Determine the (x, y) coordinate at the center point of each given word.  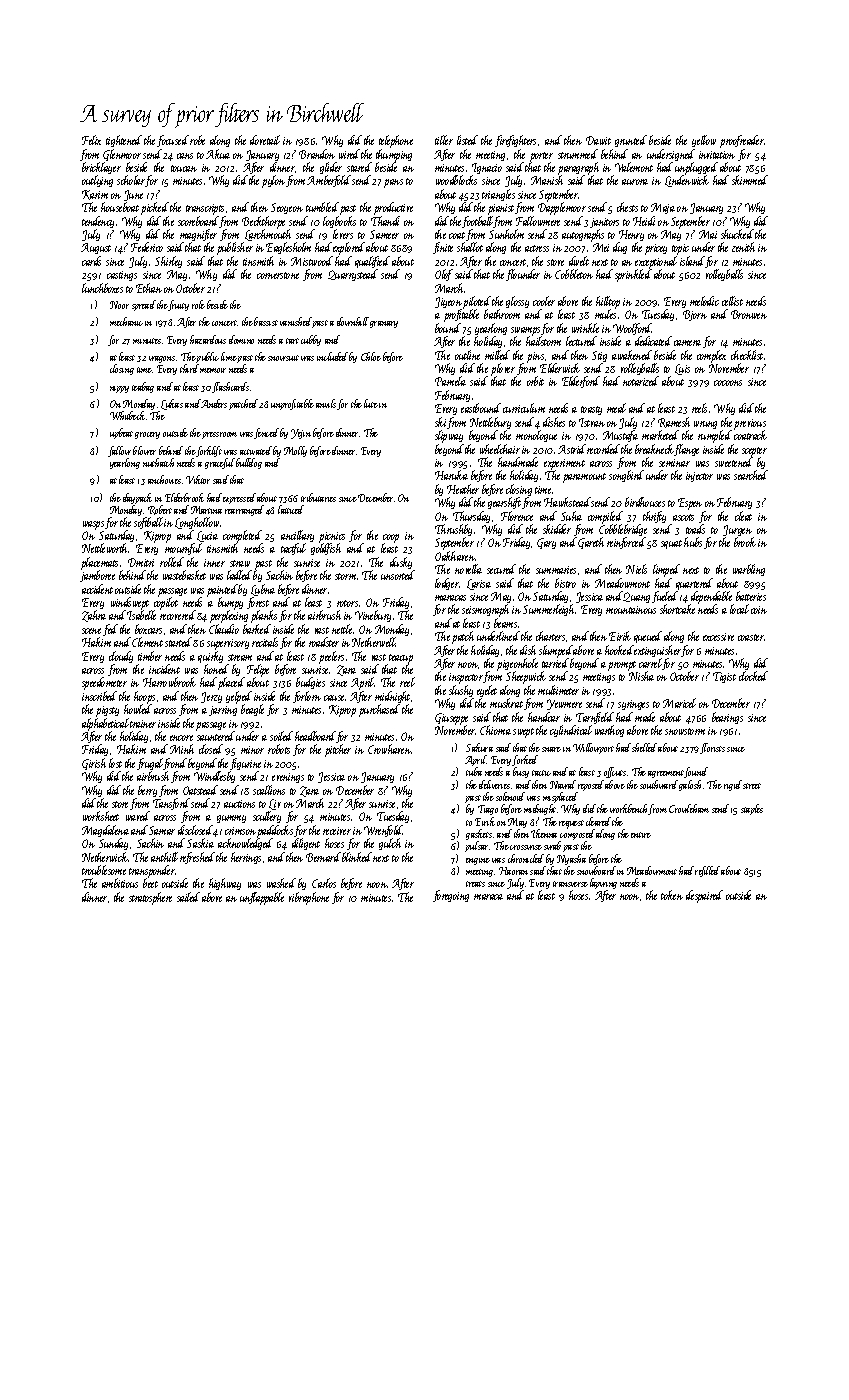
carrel (650, 663)
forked (525, 760)
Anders (214, 403)
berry (147, 791)
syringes (633, 705)
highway (225, 884)
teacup (401, 659)
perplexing (229, 617)
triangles (498, 195)
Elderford (581, 382)
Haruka (451, 475)
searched (751, 475)
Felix (91, 140)
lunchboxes (102, 288)
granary (384, 324)
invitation (717, 155)
